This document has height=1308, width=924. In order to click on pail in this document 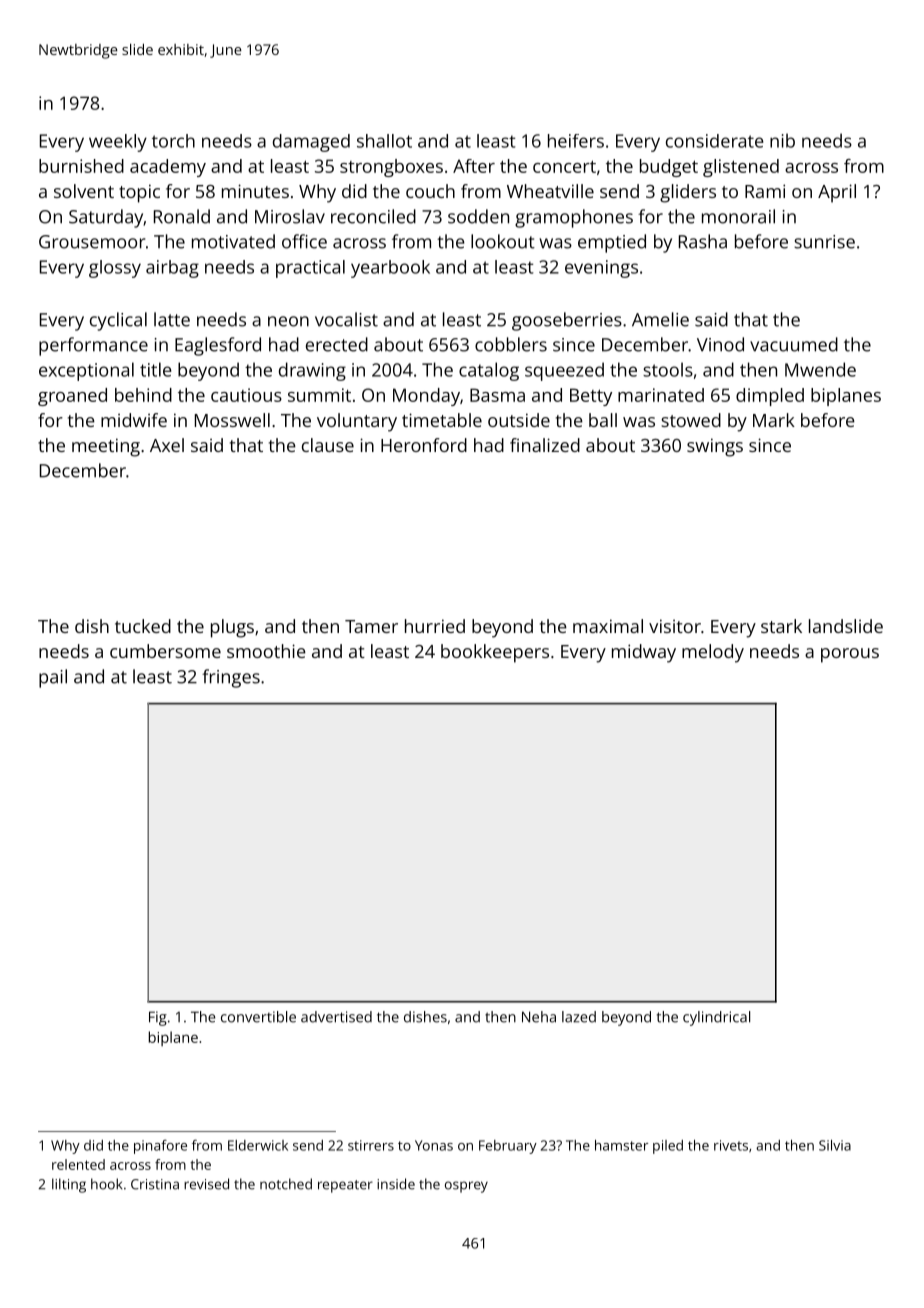, I will do `click(53, 678)`.
